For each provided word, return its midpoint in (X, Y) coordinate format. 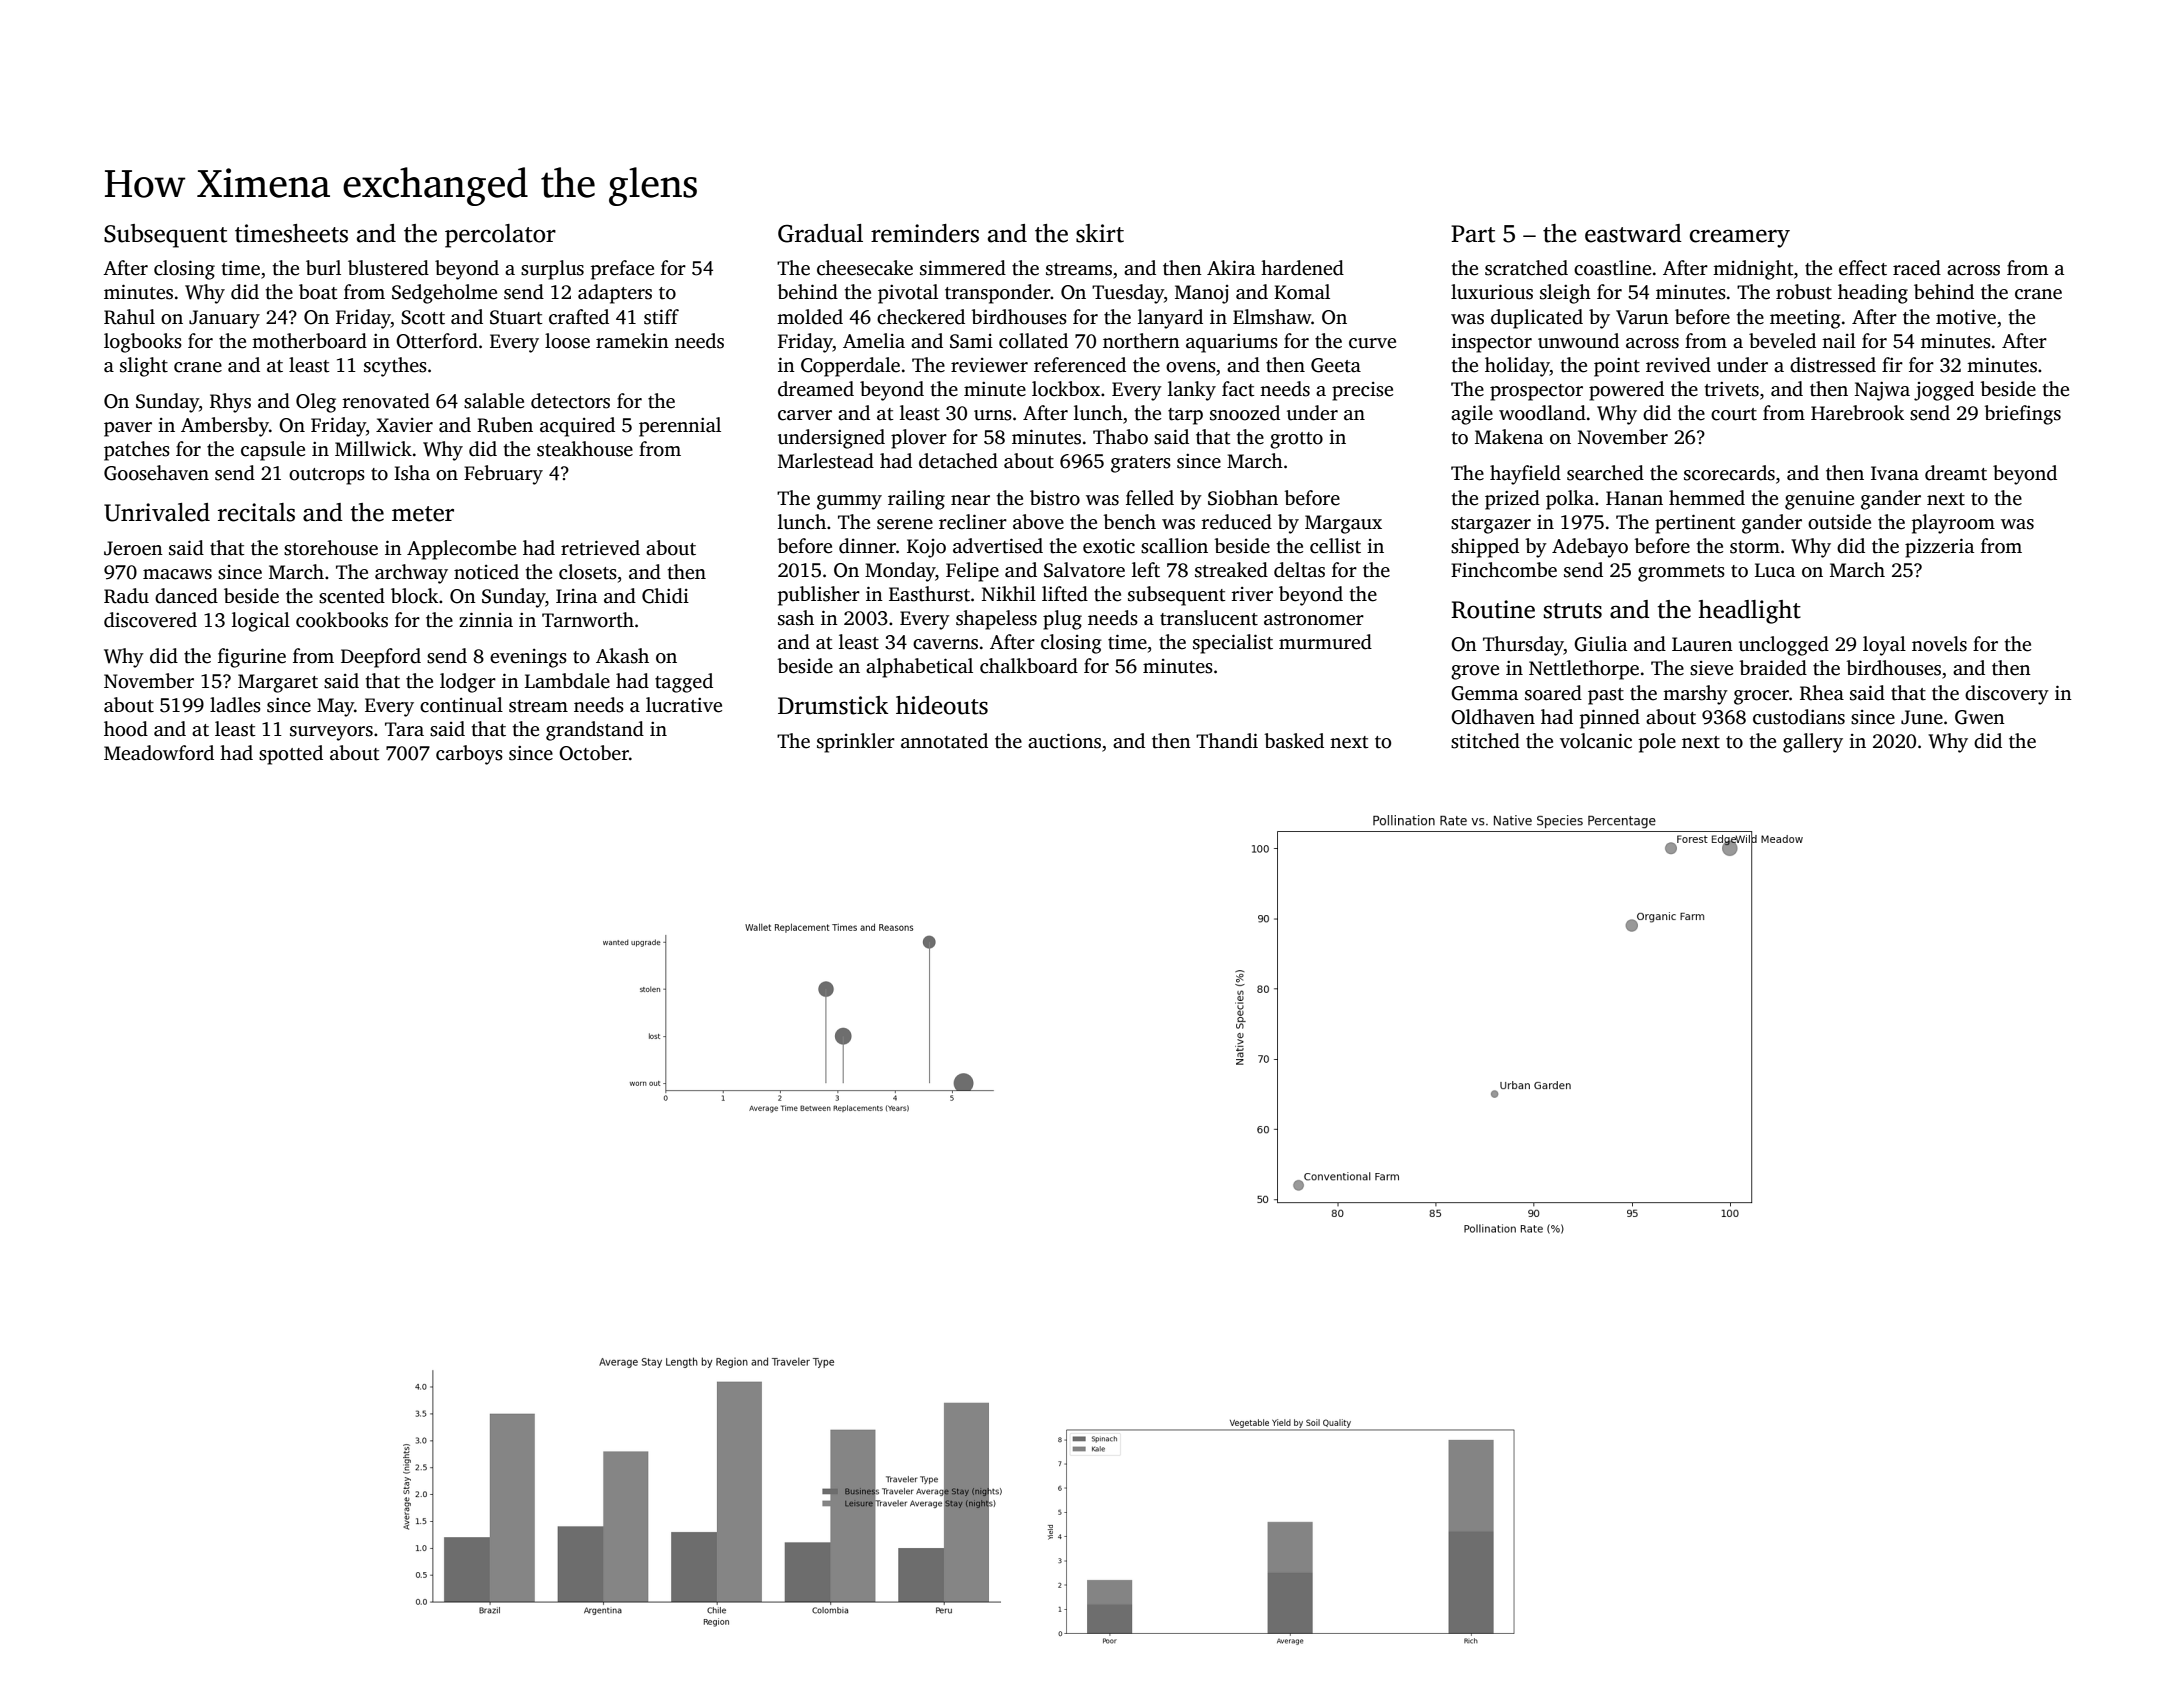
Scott (423, 317)
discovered (150, 620)
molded (810, 317)
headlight (1750, 612)
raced (1917, 268)
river (1252, 594)
